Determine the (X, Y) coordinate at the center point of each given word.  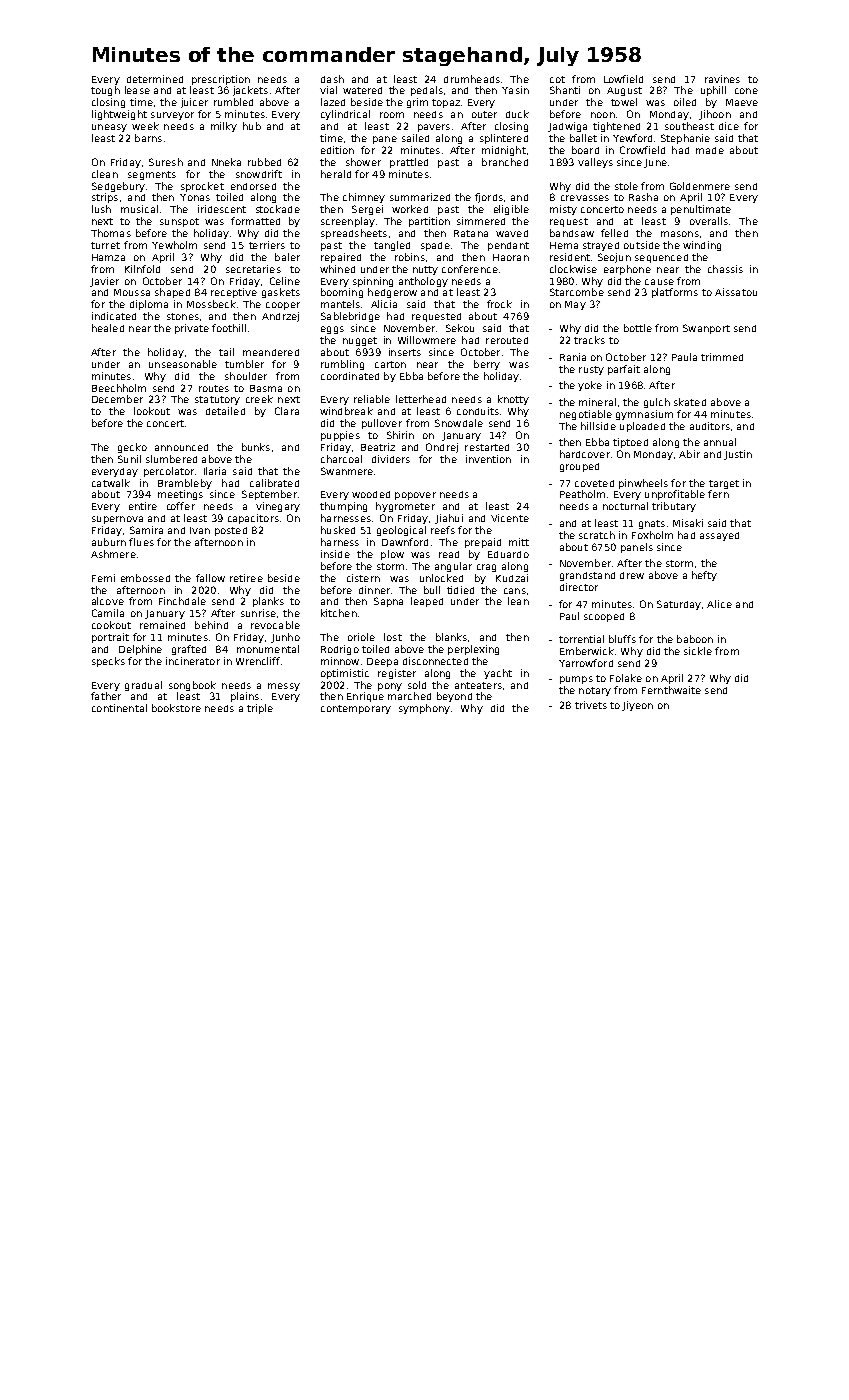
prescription (221, 80)
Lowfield (623, 79)
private (192, 329)
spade (435, 246)
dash (332, 79)
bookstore (176, 708)
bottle (638, 328)
